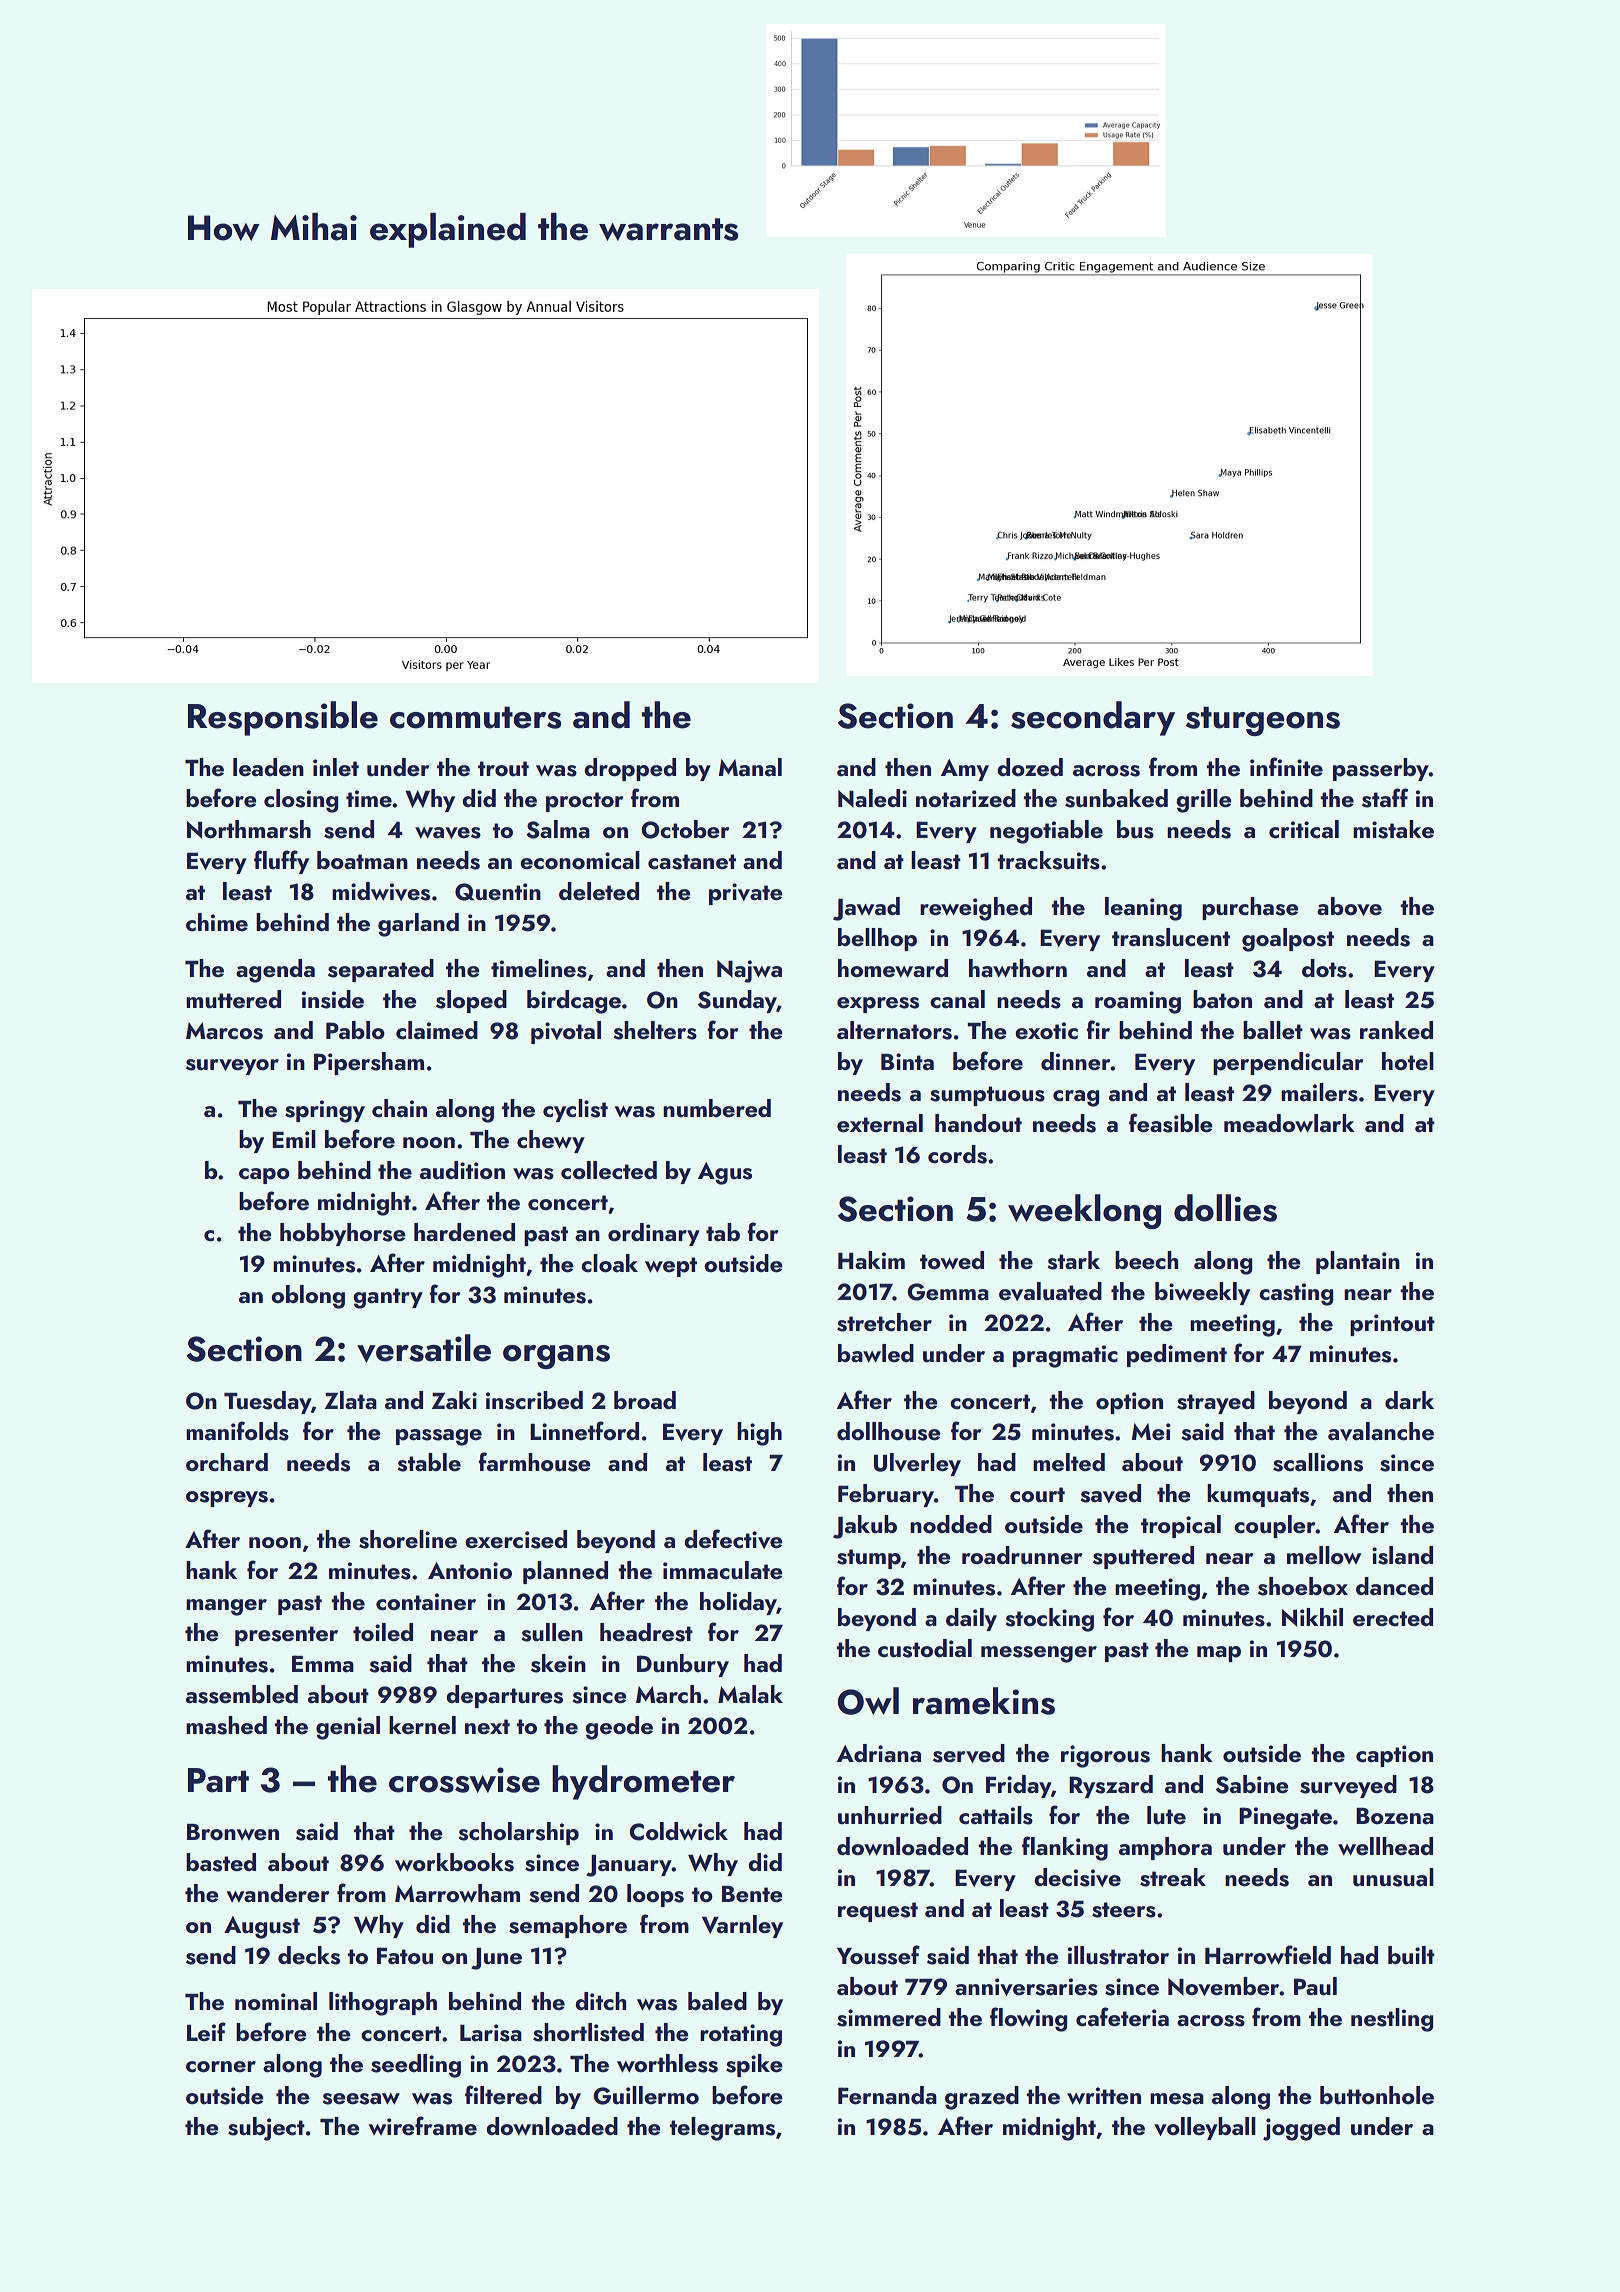 The width and height of the screenshot is (1620, 2292). What do you see at coordinates (645, 1400) in the screenshot?
I see `broad` at bounding box center [645, 1400].
